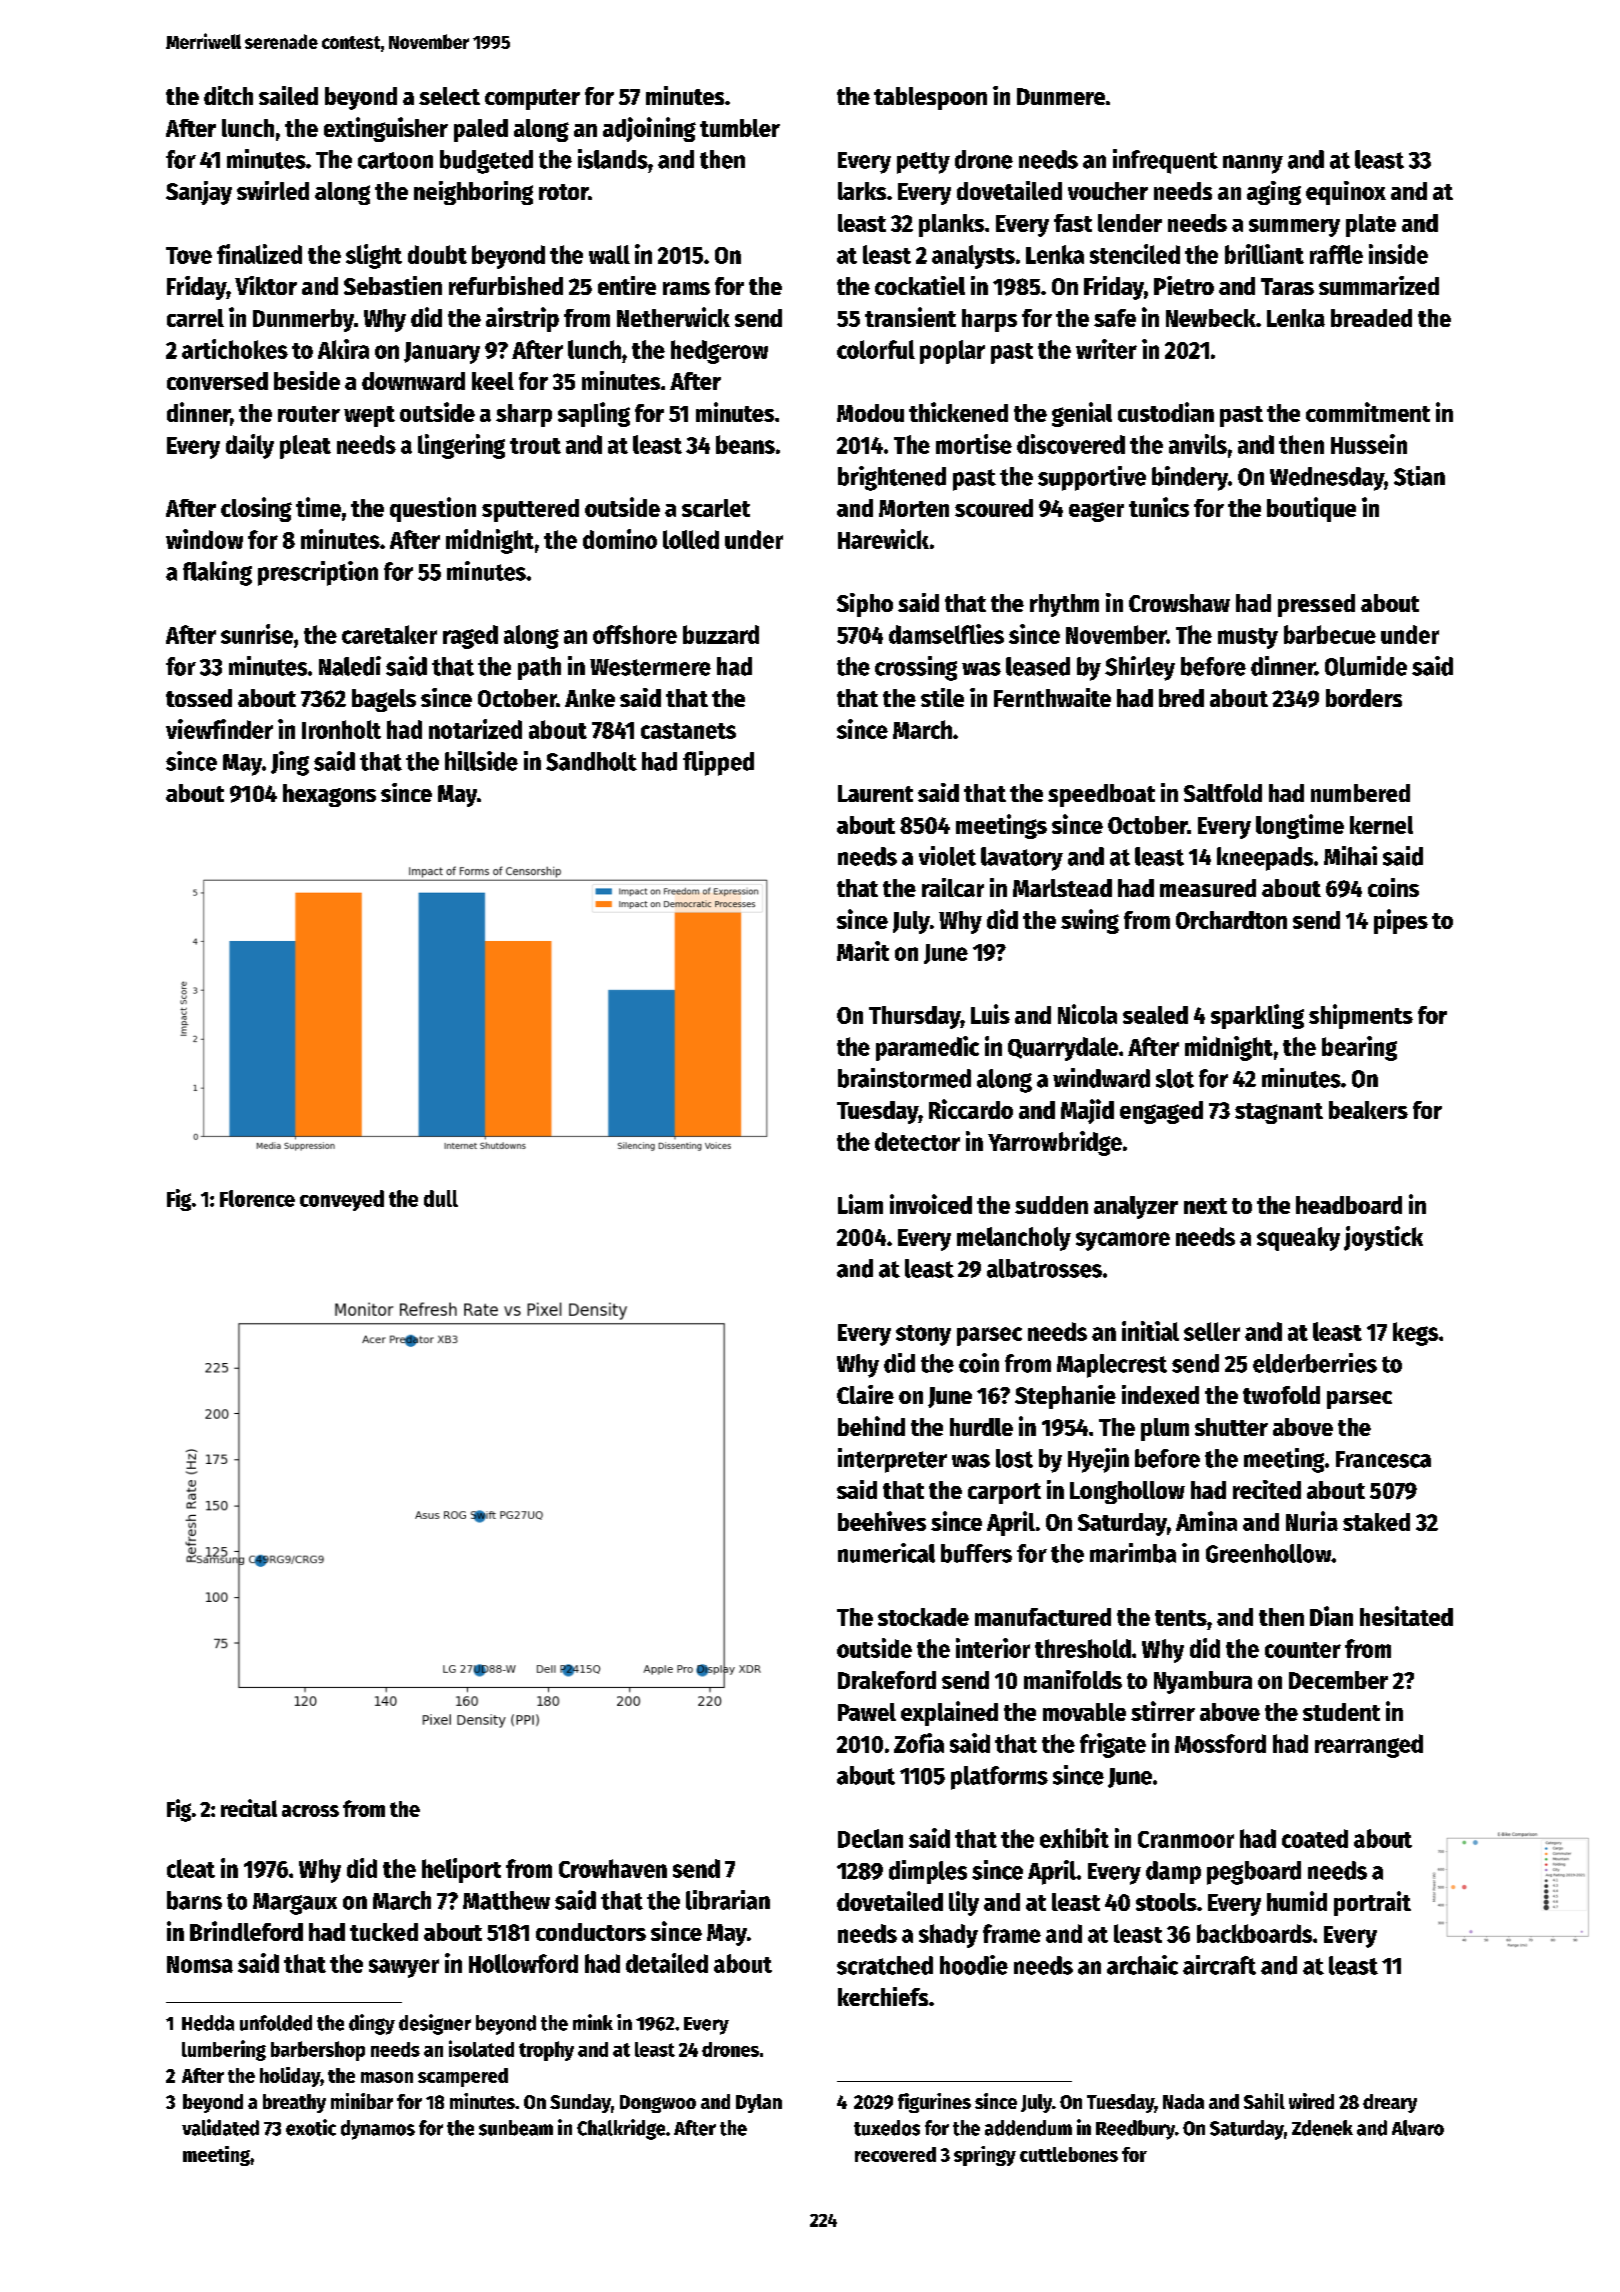 The width and height of the document is (1620, 2292). Describe the element at coordinates (341, 729) in the document. I see `Ironholt` at that location.
